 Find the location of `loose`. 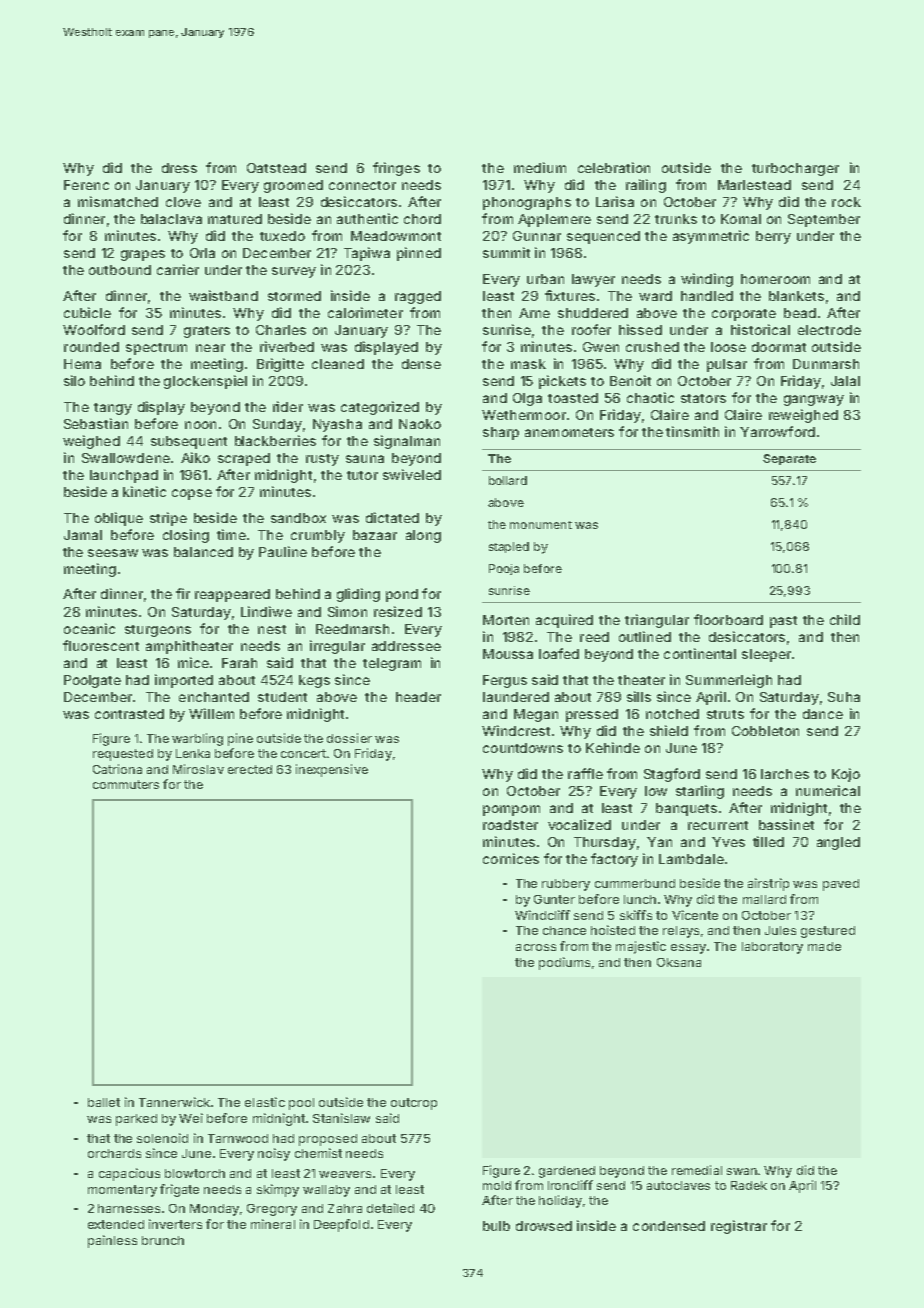

loose is located at coordinates (728, 347).
